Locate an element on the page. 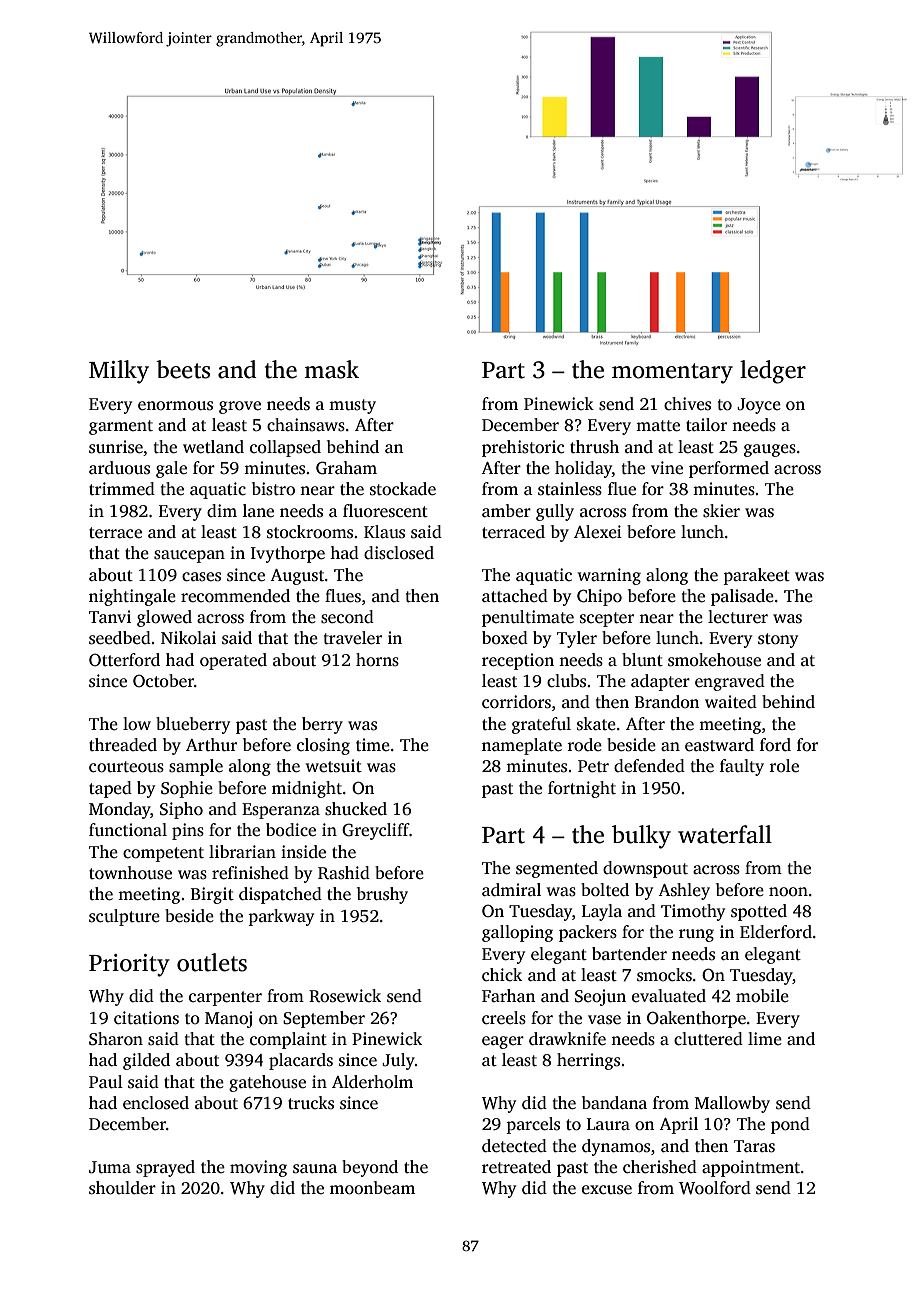 The height and width of the document is (1308, 924). garment is located at coordinates (121, 427).
